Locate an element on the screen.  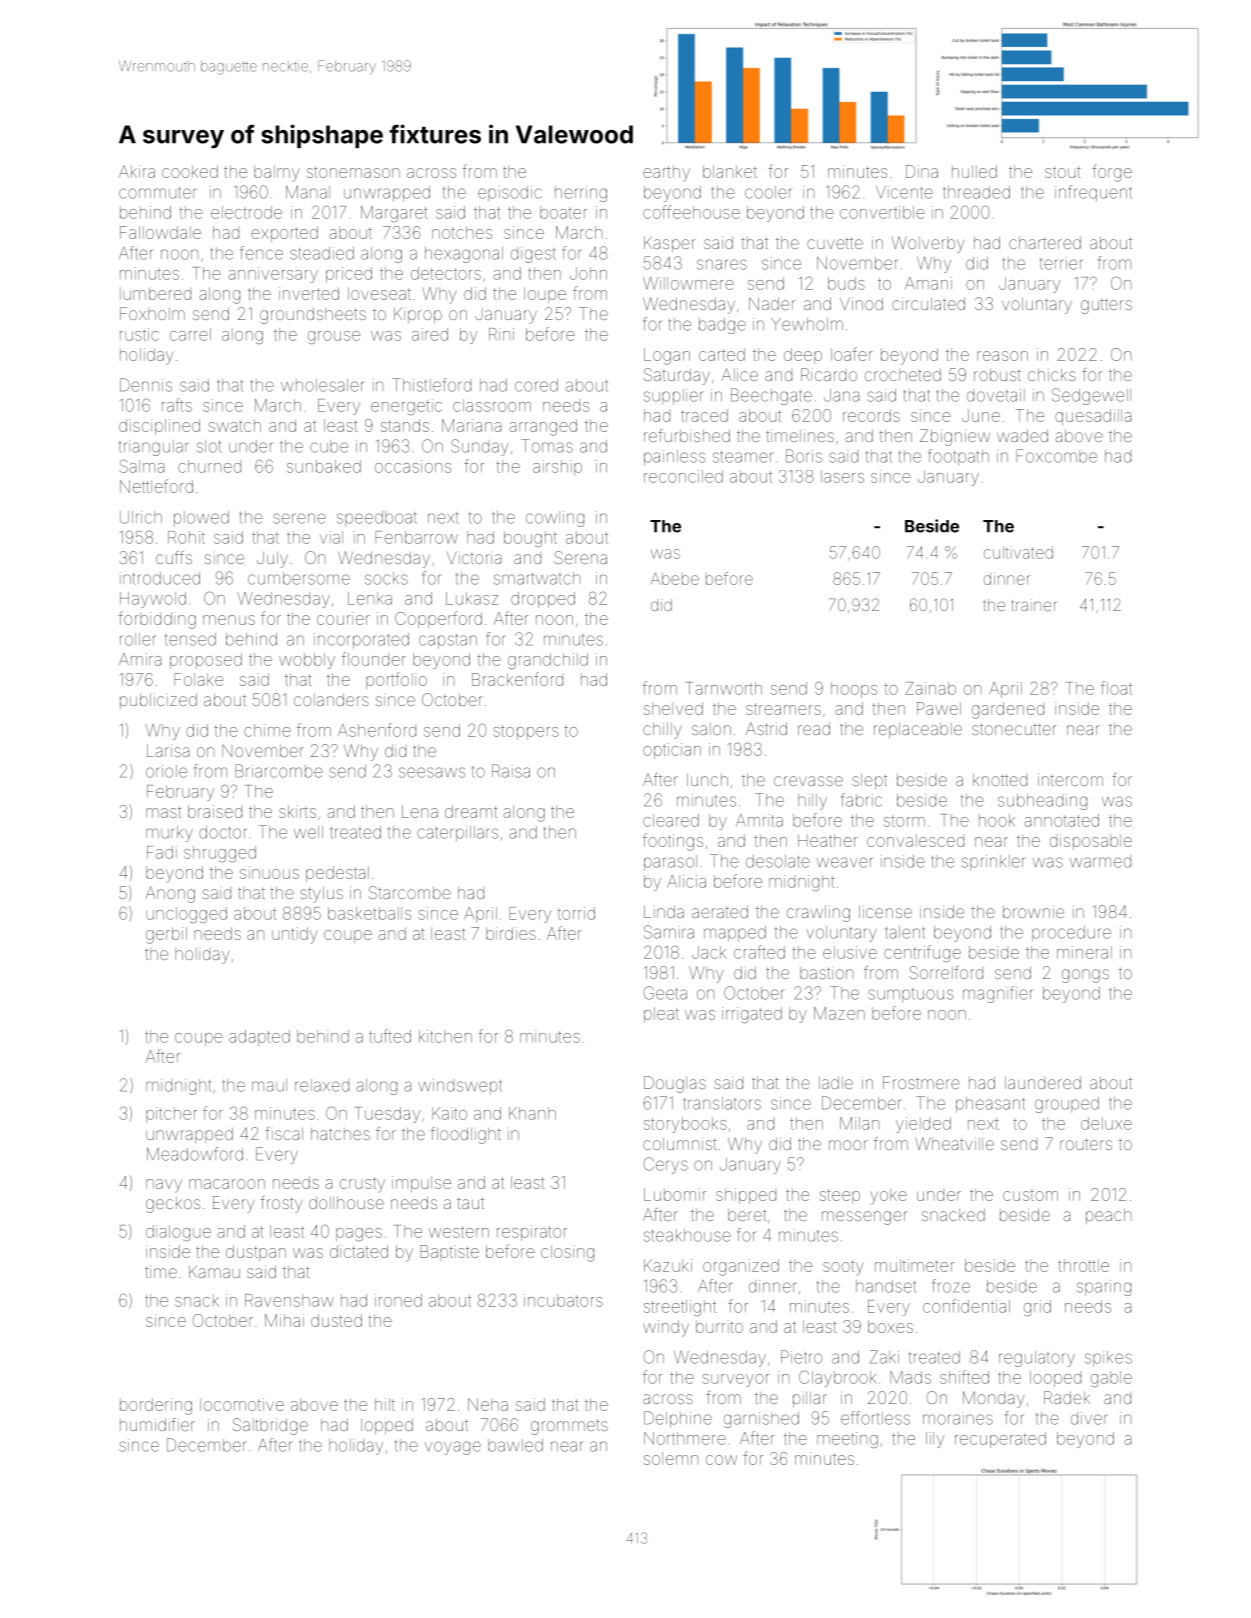
Zainab is located at coordinates (931, 688).
